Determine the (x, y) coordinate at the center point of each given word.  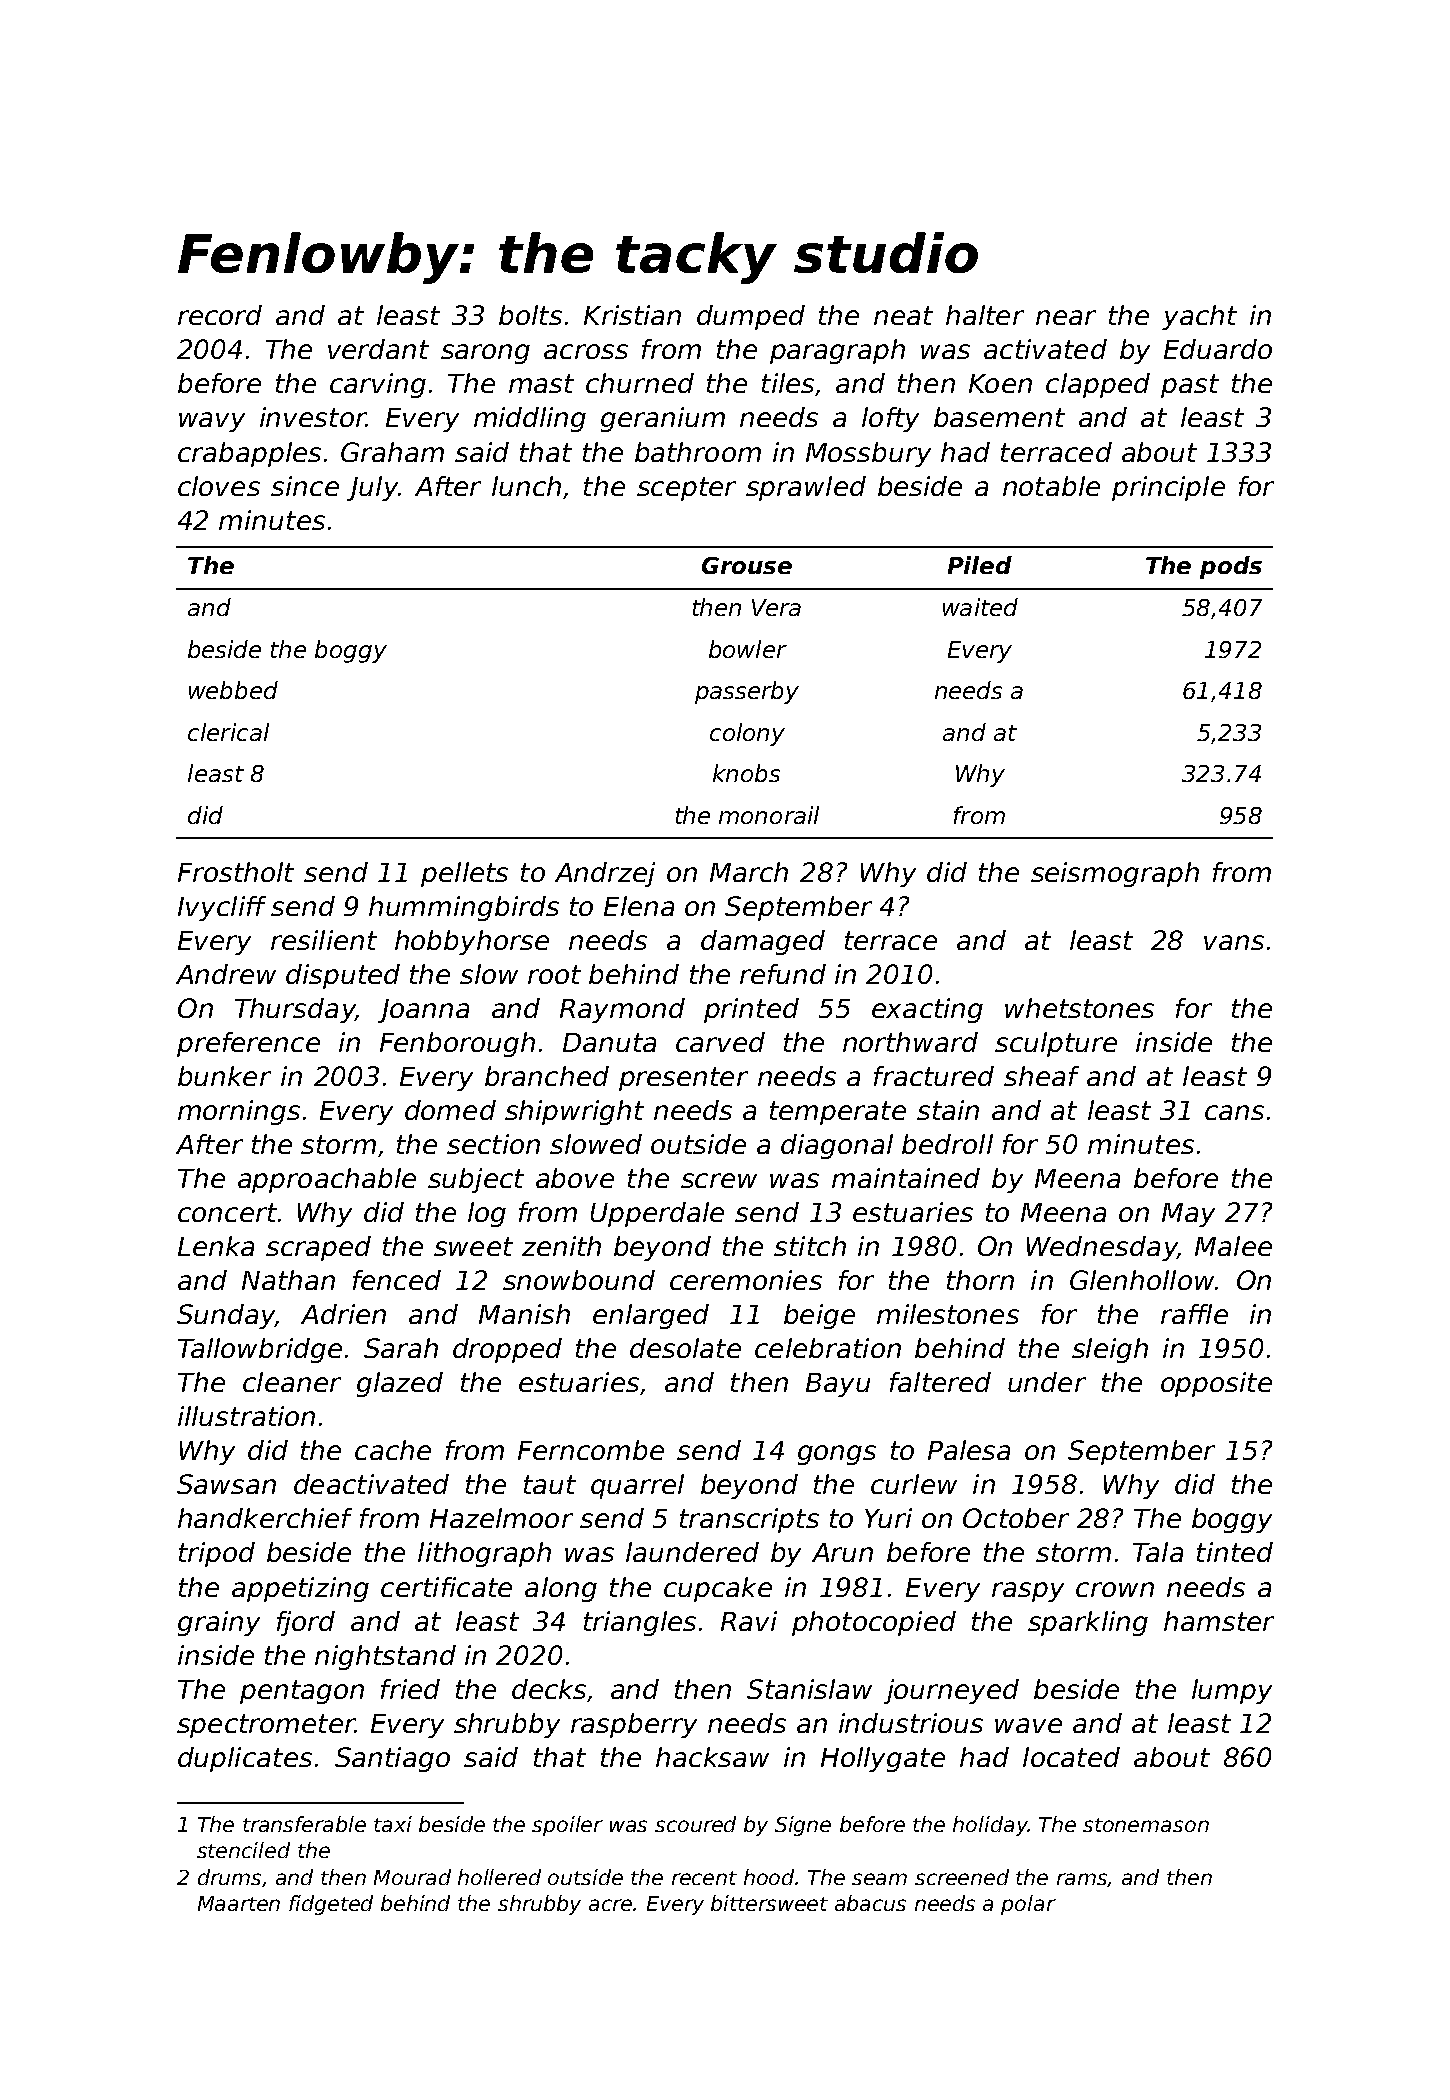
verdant (378, 349)
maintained (906, 1178)
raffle (1194, 1314)
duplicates (245, 1759)
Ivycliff (222, 908)
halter (985, 315)
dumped (751, 317)
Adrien (343, 1314)
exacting (927, 1010)
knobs (746, 773)
